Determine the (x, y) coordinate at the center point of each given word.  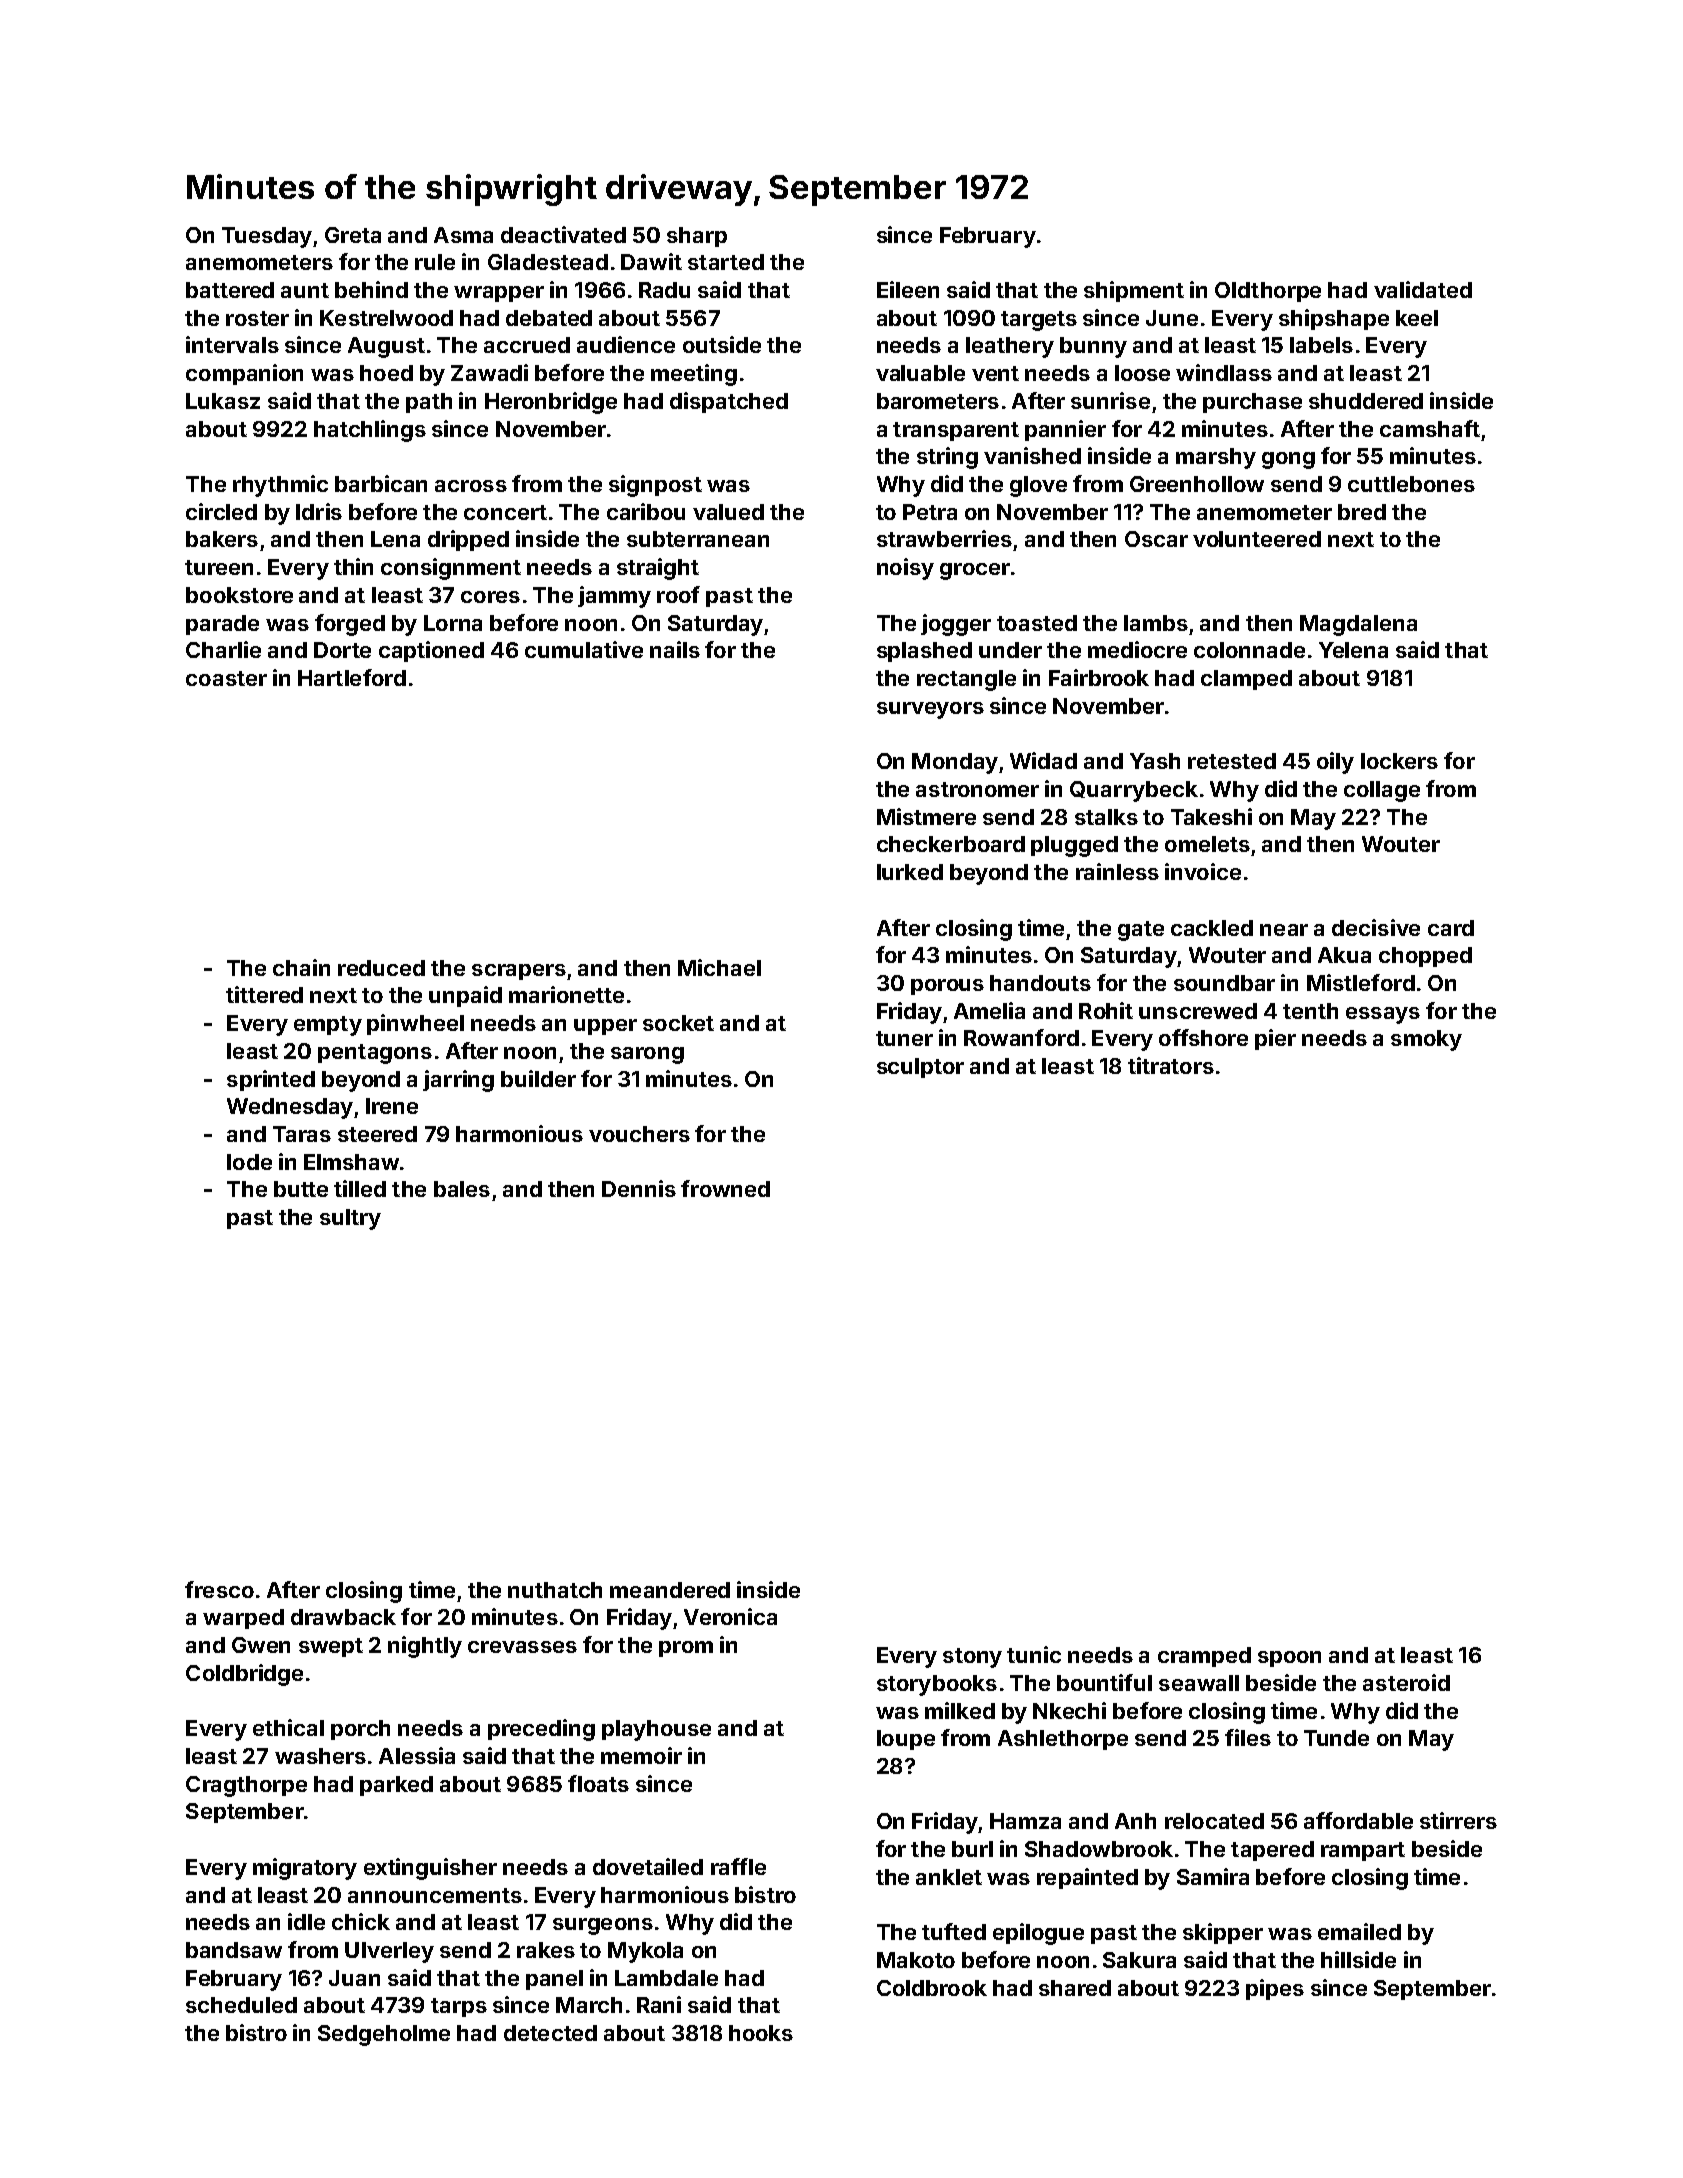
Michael (719, 967)
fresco (219, 1589)
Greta (353, 235)
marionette (566, 994)
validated (1423, 289)
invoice (1203, 871)
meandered (670, 1590)
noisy (905, 569)
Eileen (908, 289)
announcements (435, 1895)
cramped (1204, 1657)
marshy (1216, 458)
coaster (226, 678)
